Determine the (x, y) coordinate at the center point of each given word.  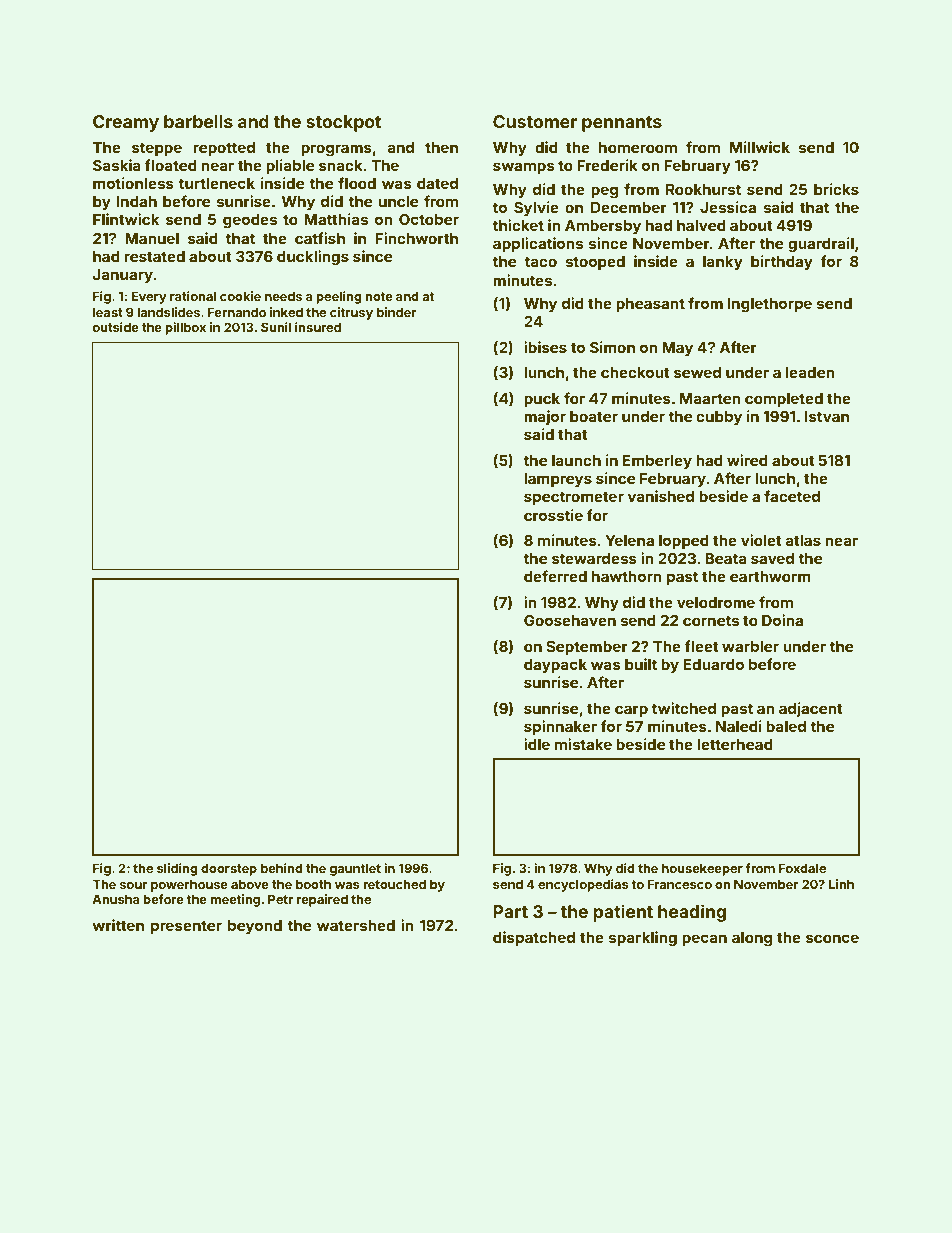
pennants (622, 124)
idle (537, 744)
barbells (198, 121)
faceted (792, 496)
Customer (535, 121)
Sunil (276, 327)
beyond (255, 927)
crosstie (553, 515)
